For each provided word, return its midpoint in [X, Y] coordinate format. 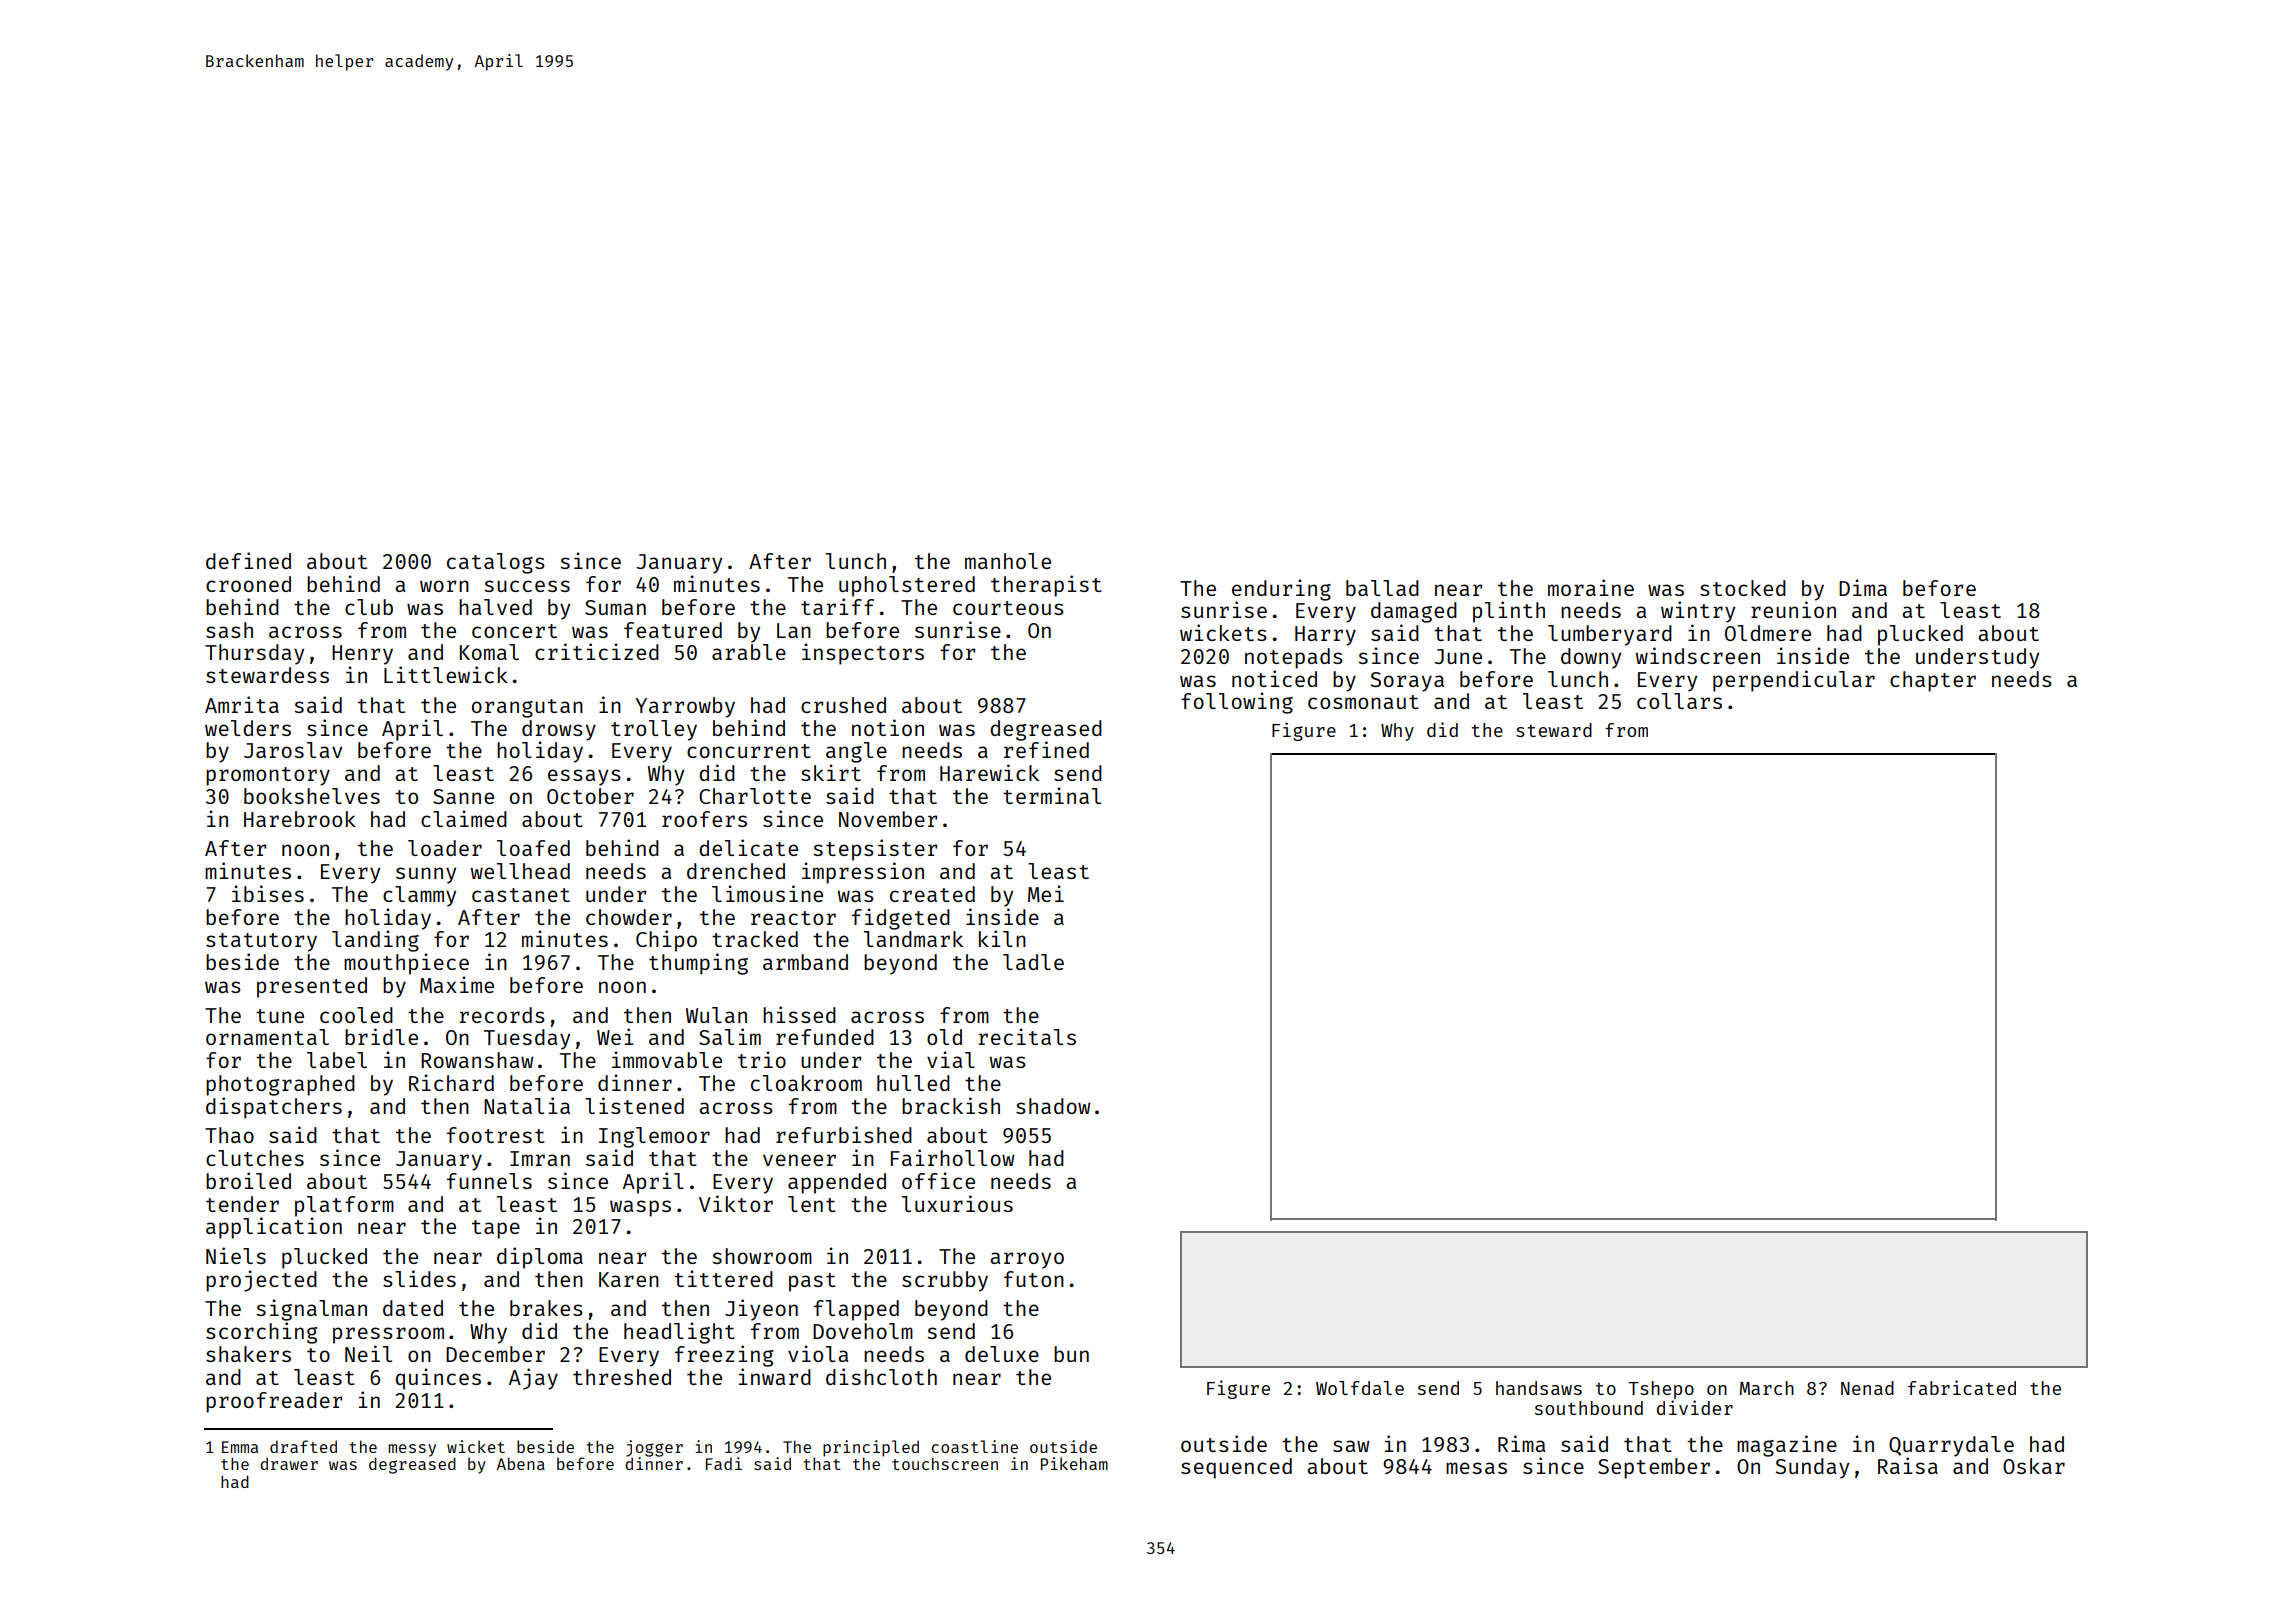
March [1767, 1388]
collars [1679, 701]
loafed [533, 848]
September [1654, 1468]
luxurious [957, 1203]
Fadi [724, 1463]
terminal [1052, 795]
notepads [1294, 658]
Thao [229, 1135]
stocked [1743, 588]
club [369, 607]
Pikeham [1074, 1463]
